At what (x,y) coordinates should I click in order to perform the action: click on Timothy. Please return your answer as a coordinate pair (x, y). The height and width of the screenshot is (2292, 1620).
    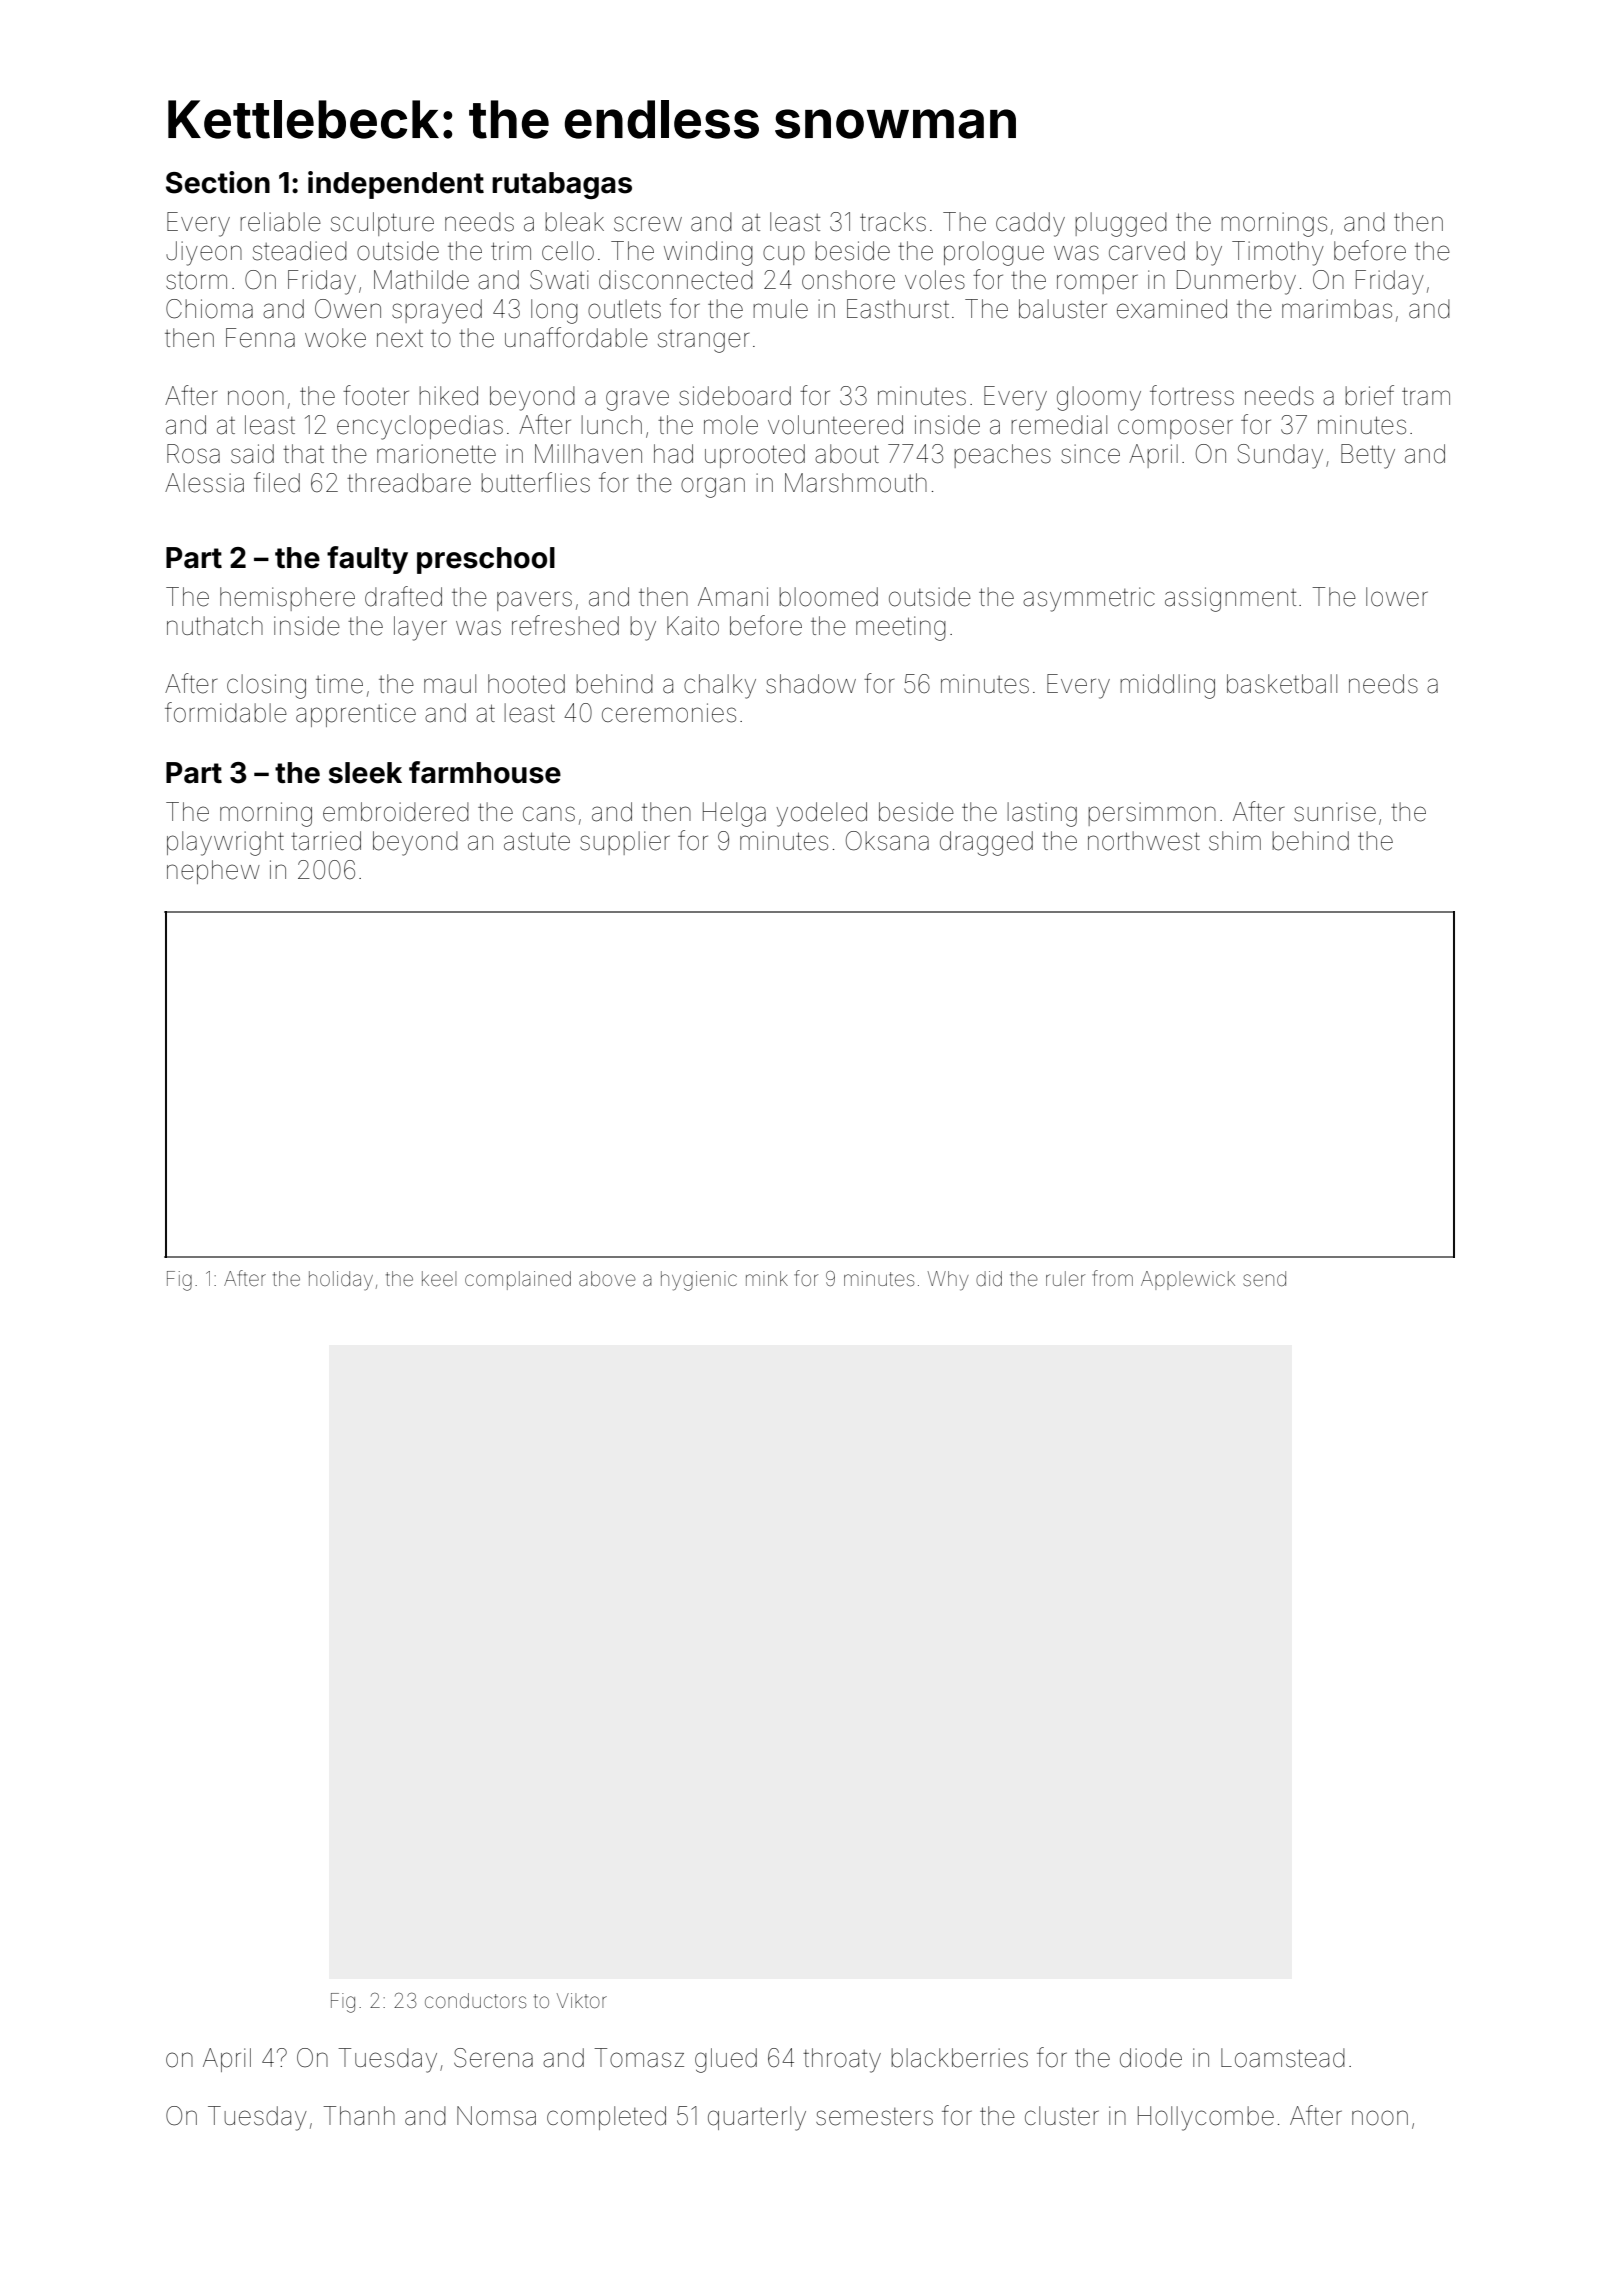
    Looking at the image, I should click on (1278, 253).
